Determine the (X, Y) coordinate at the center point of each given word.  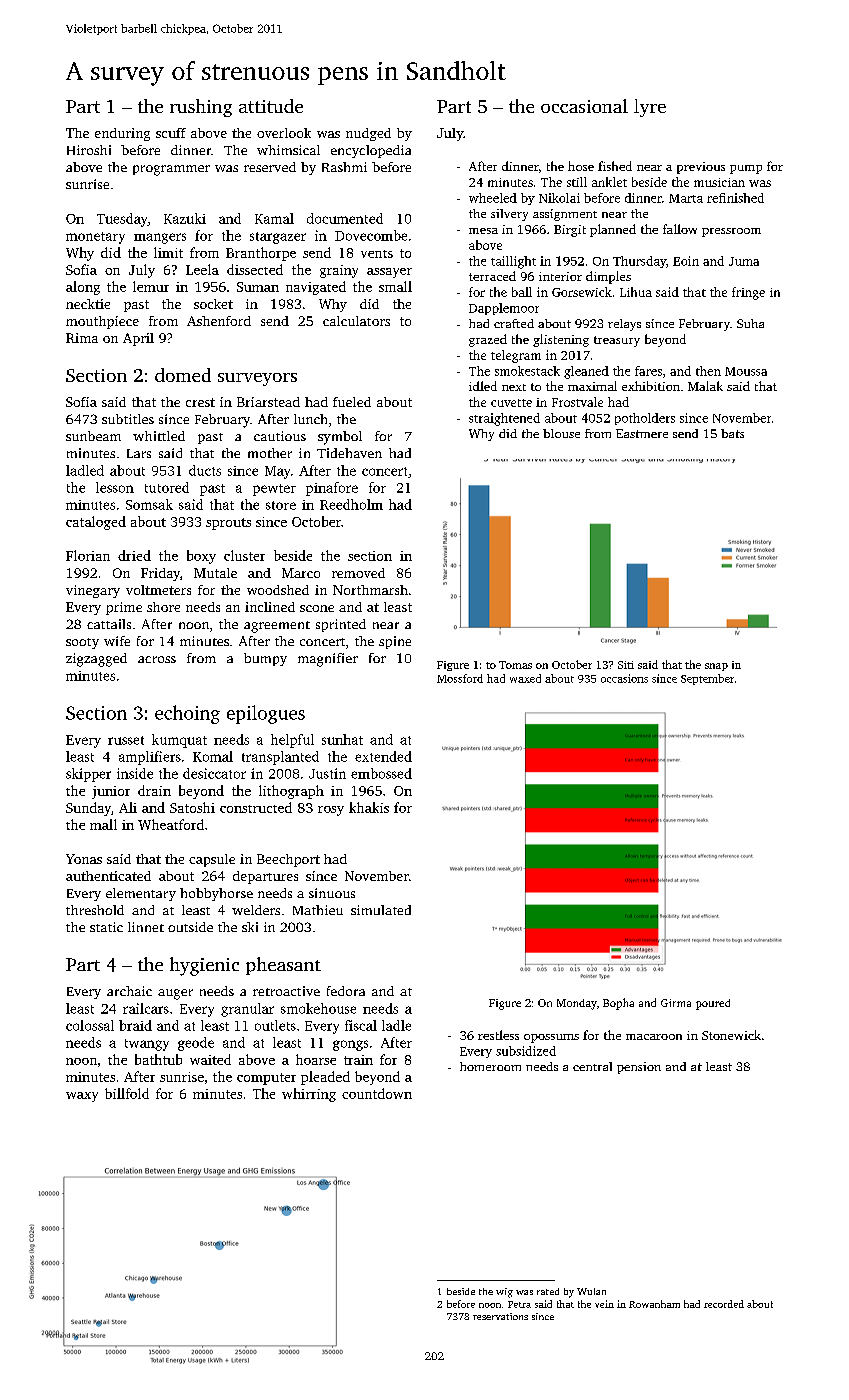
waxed (525, 678)
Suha (750, 323)
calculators (356, 321)
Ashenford (219, 321)
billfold (127, 1093)
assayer (389, 273)
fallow (680, 229)
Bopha (618, 1004)
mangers (160, 238)
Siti (626, 665)
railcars (146, 1008)
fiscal (361, 1025)
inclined (270, 607)
